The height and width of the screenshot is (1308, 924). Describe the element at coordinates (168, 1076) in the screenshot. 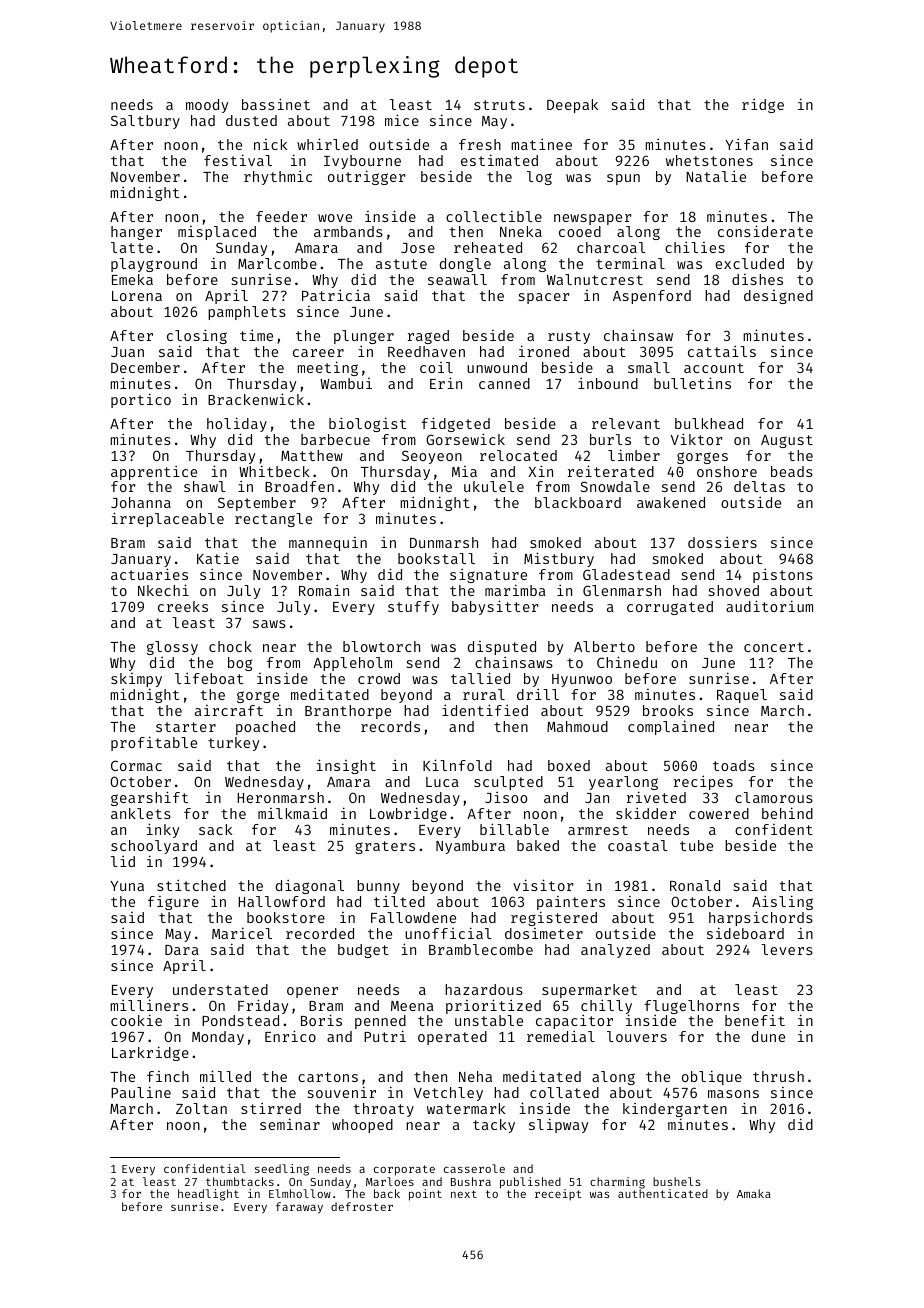

I see `finch` at that location.
